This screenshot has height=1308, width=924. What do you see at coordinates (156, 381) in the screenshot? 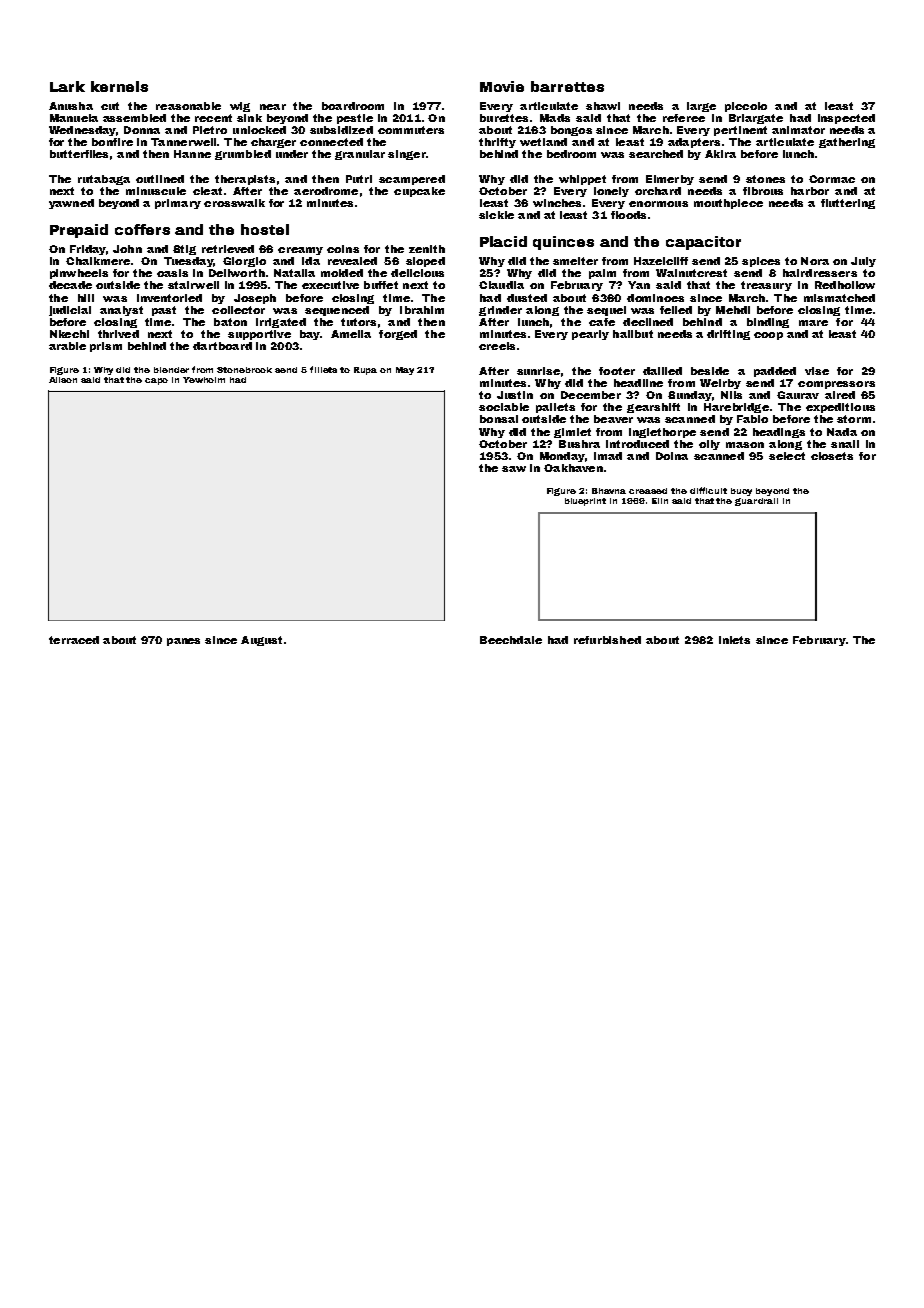
I see `capo` at bounding box center [156, 381].
